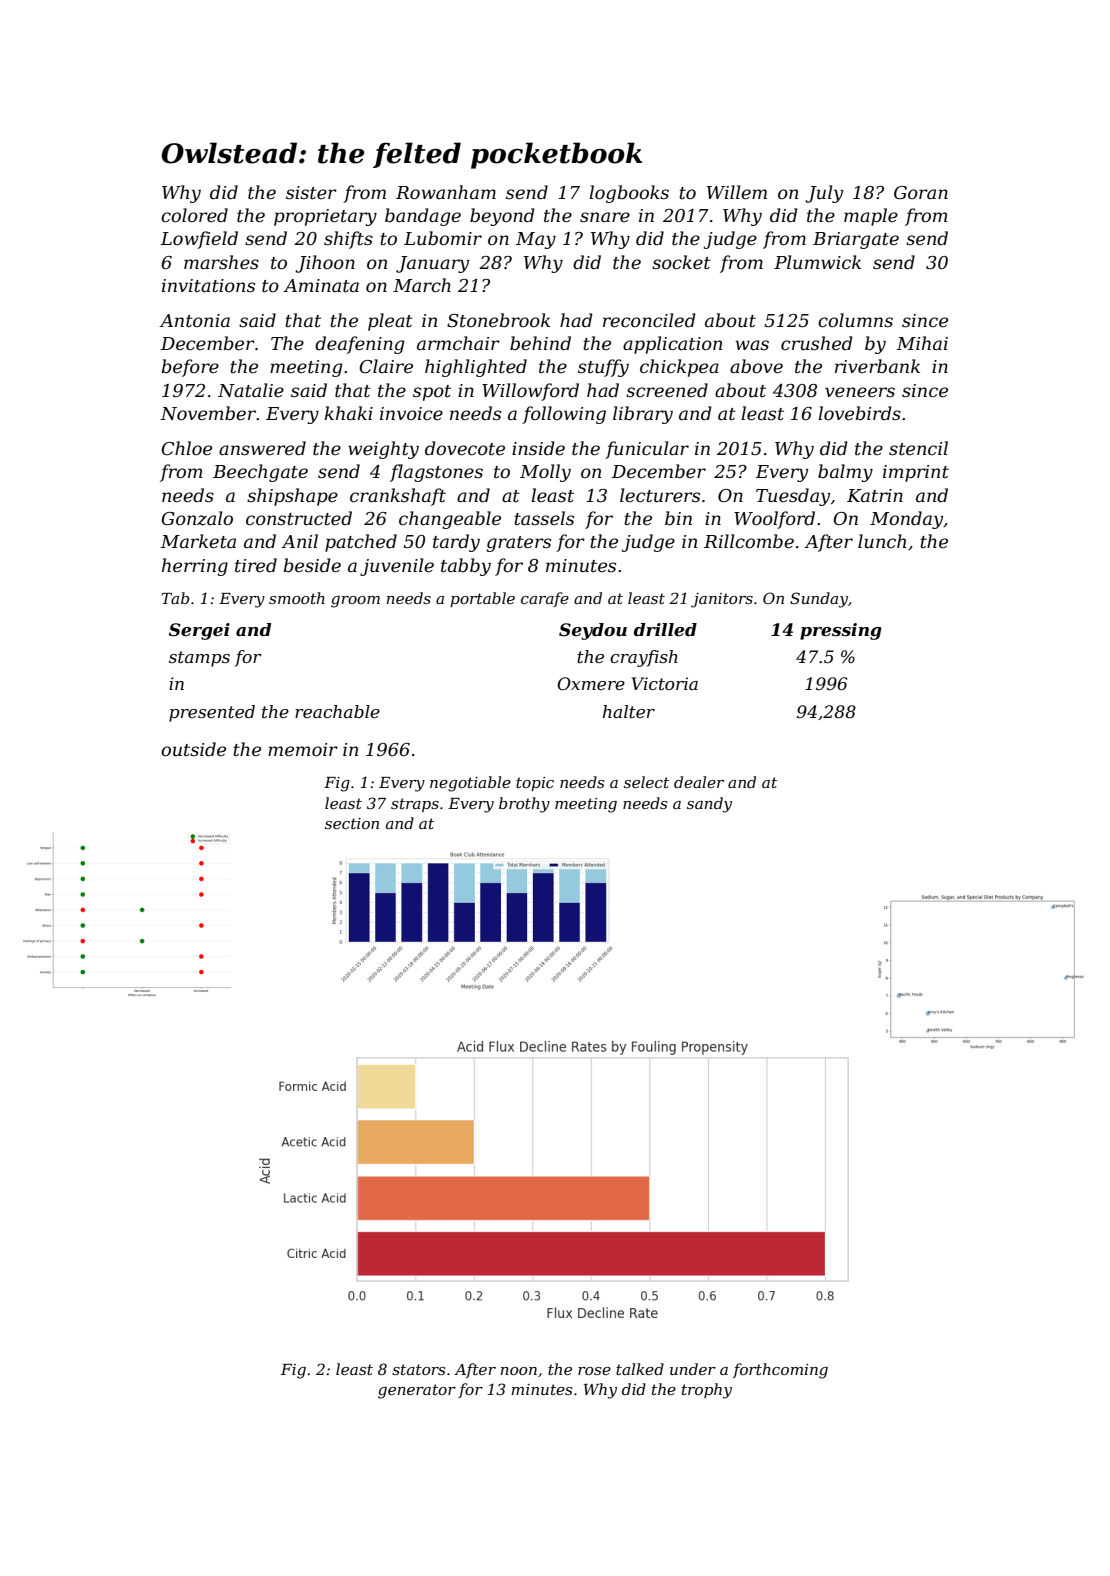 Image resolution: width=1110 pixels, height=1576 pixels. I want to click on stators, so click(418, 1369).
